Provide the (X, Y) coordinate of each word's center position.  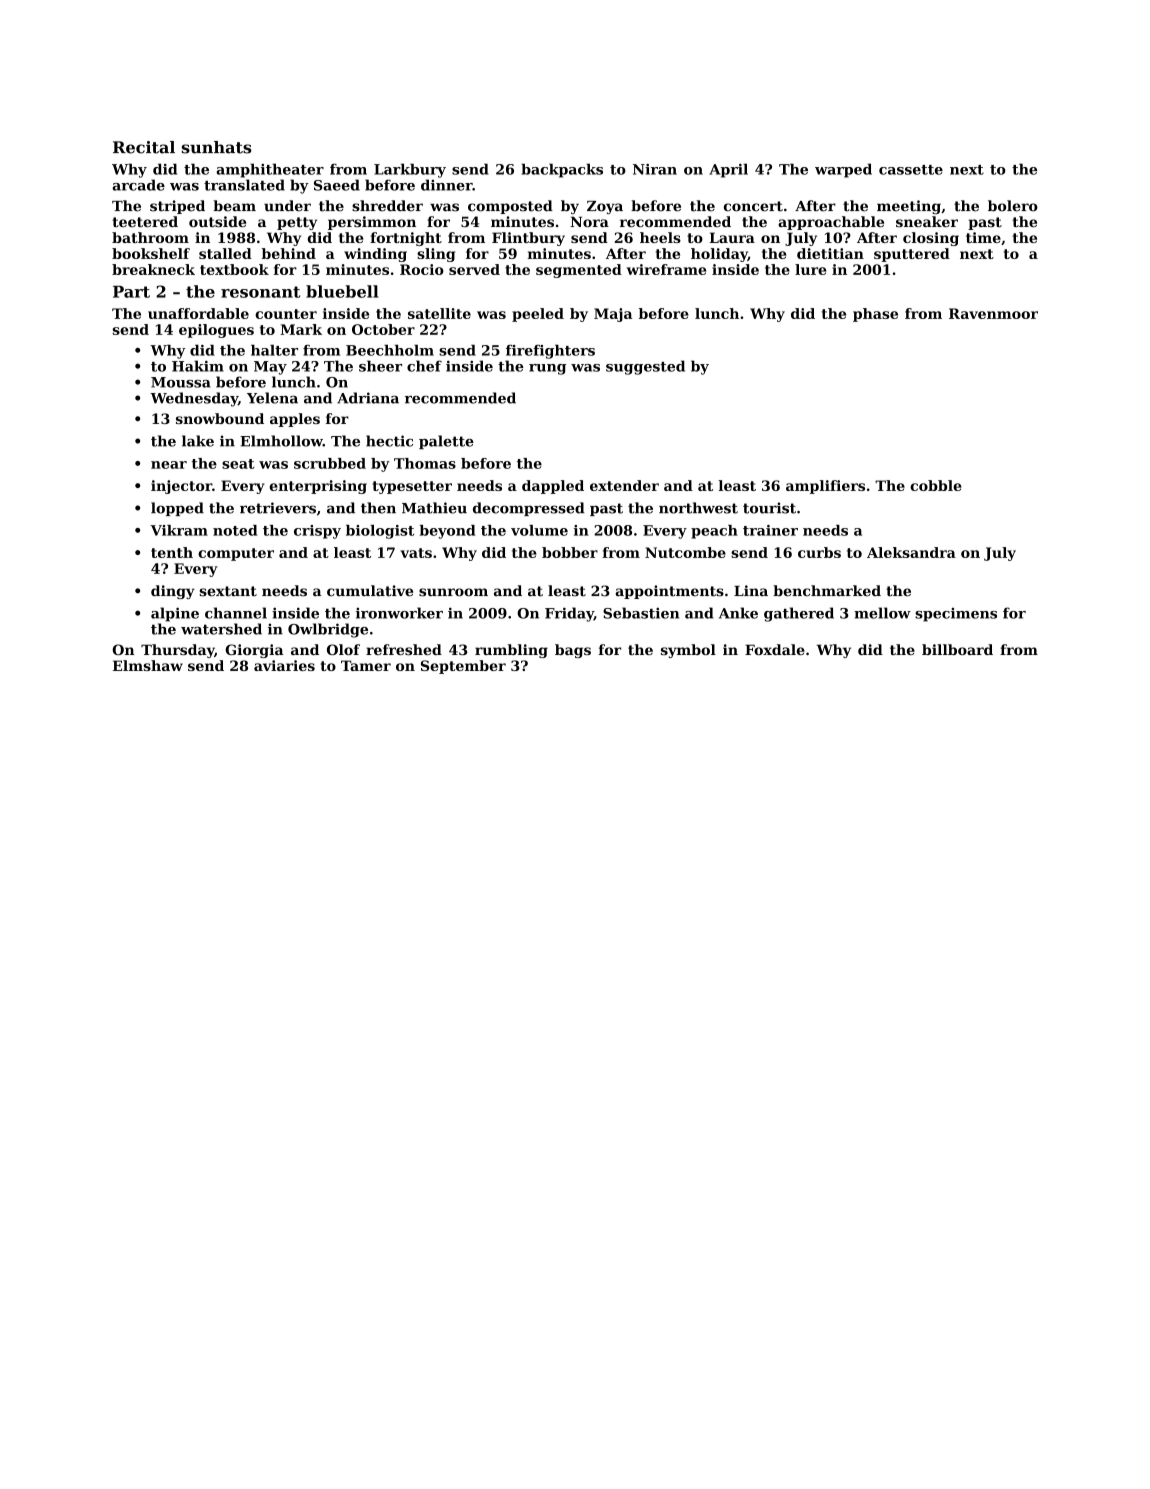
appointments (670, 592)
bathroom (150, 237)
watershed (221, 629)
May (270, 368)
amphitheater (270, 170)
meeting (909, 207)
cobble (936, 485)
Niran (655, 169)
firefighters (550, 352)
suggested (645, 367)
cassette (911, 170)
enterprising (318, 487)
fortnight (406, 239)
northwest (698, 508)
